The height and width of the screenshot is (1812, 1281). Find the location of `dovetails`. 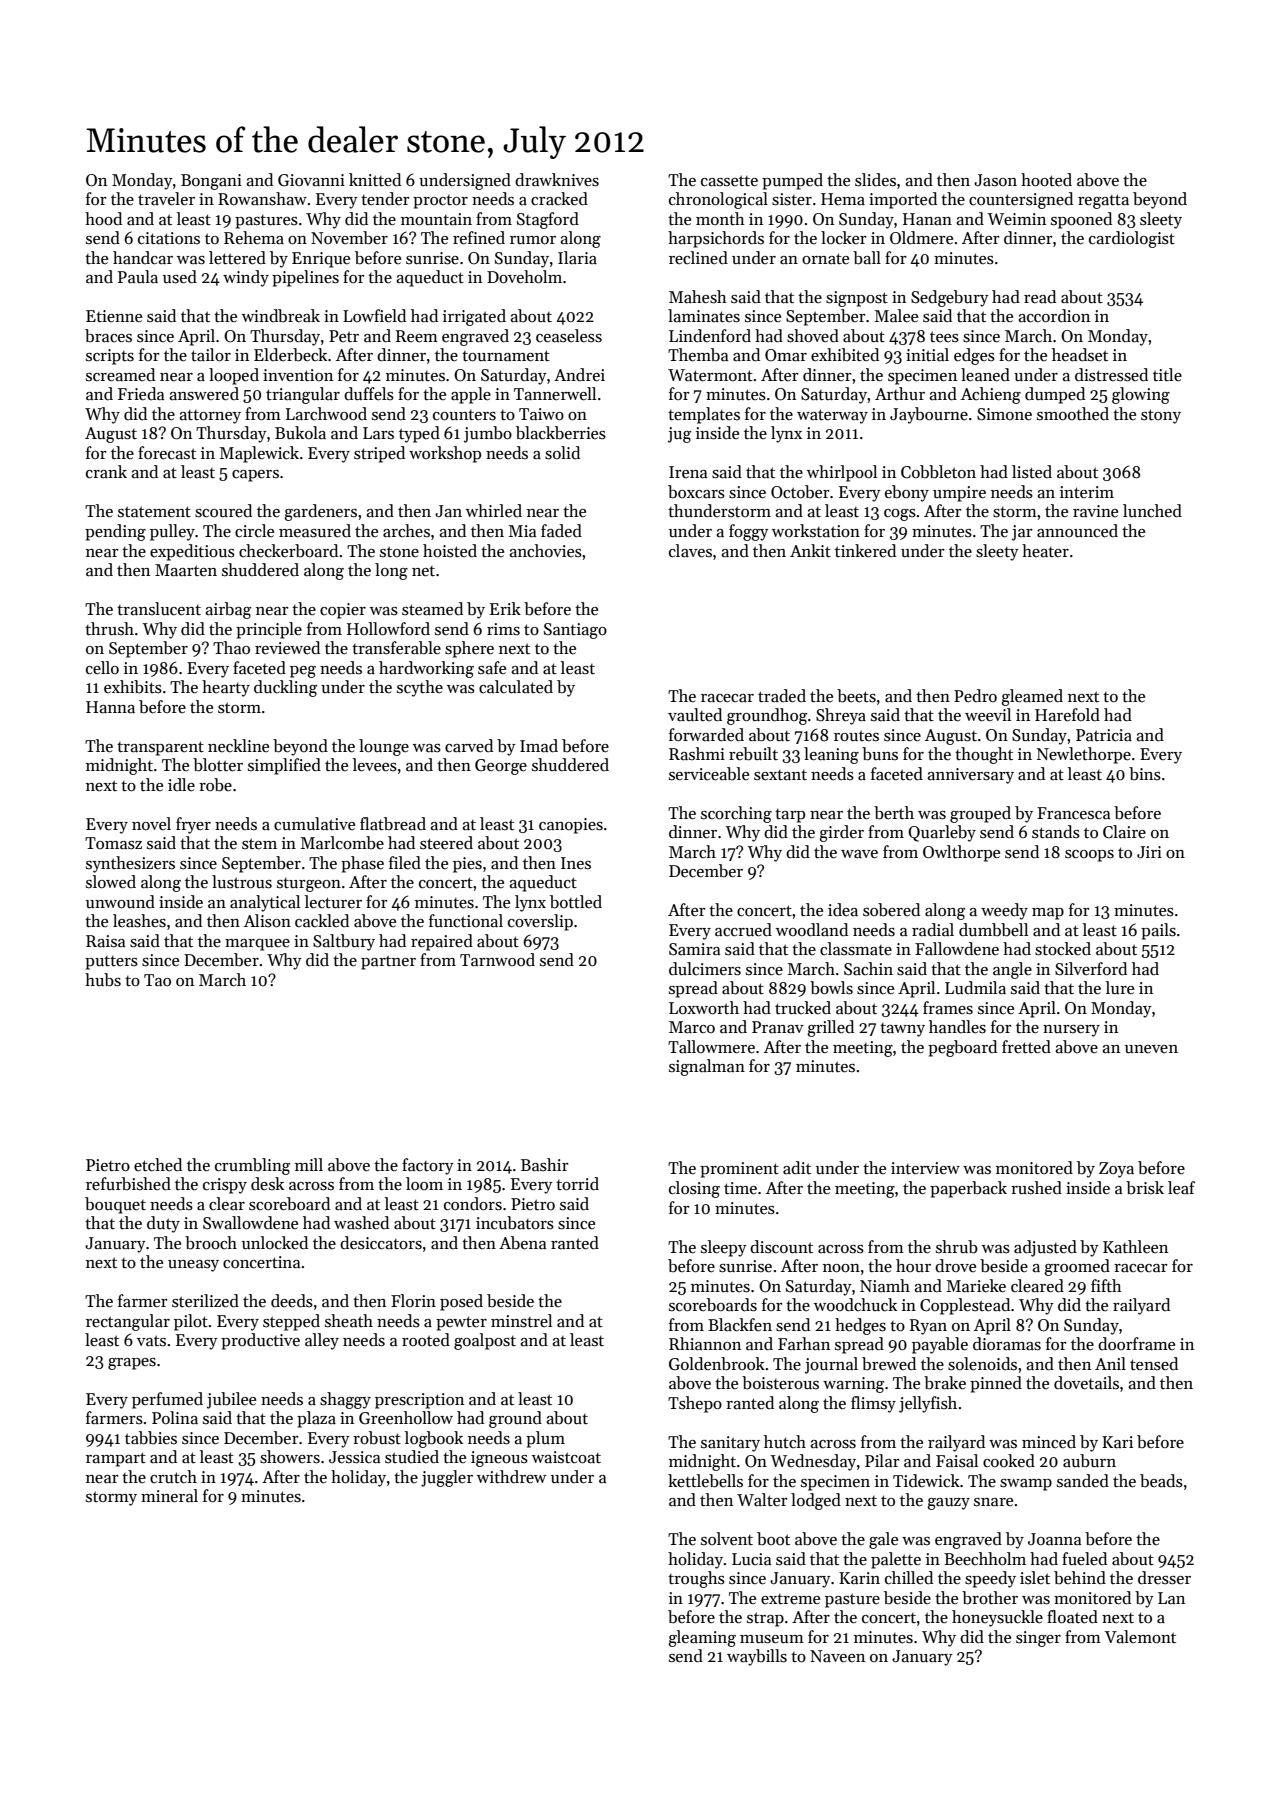

dovetails is located at coordinates (1086, 1383).
